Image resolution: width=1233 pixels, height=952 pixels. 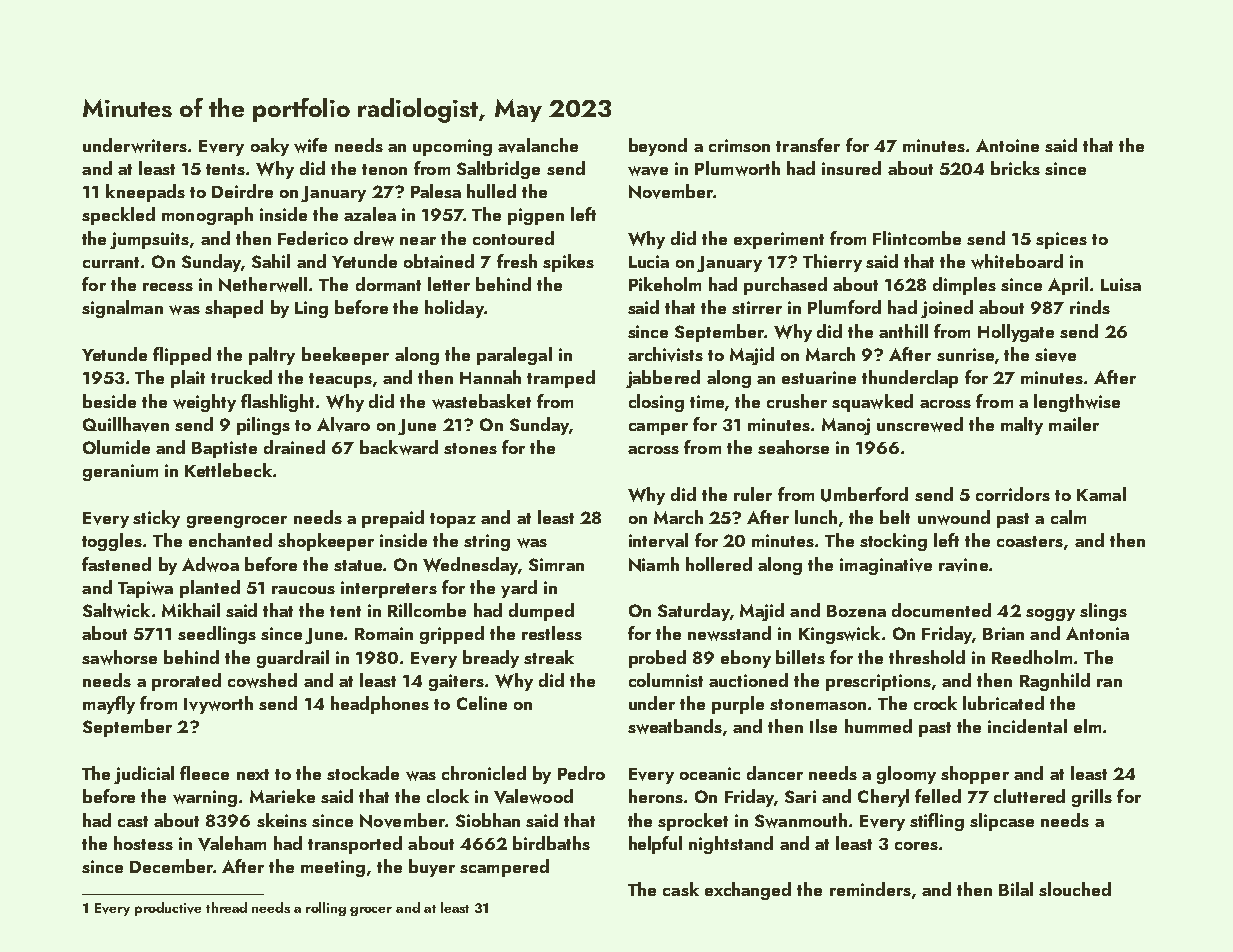 What do you see at coordinates (333, 868) in the image?
I see `meeting` at bounding box center [333, 868].
